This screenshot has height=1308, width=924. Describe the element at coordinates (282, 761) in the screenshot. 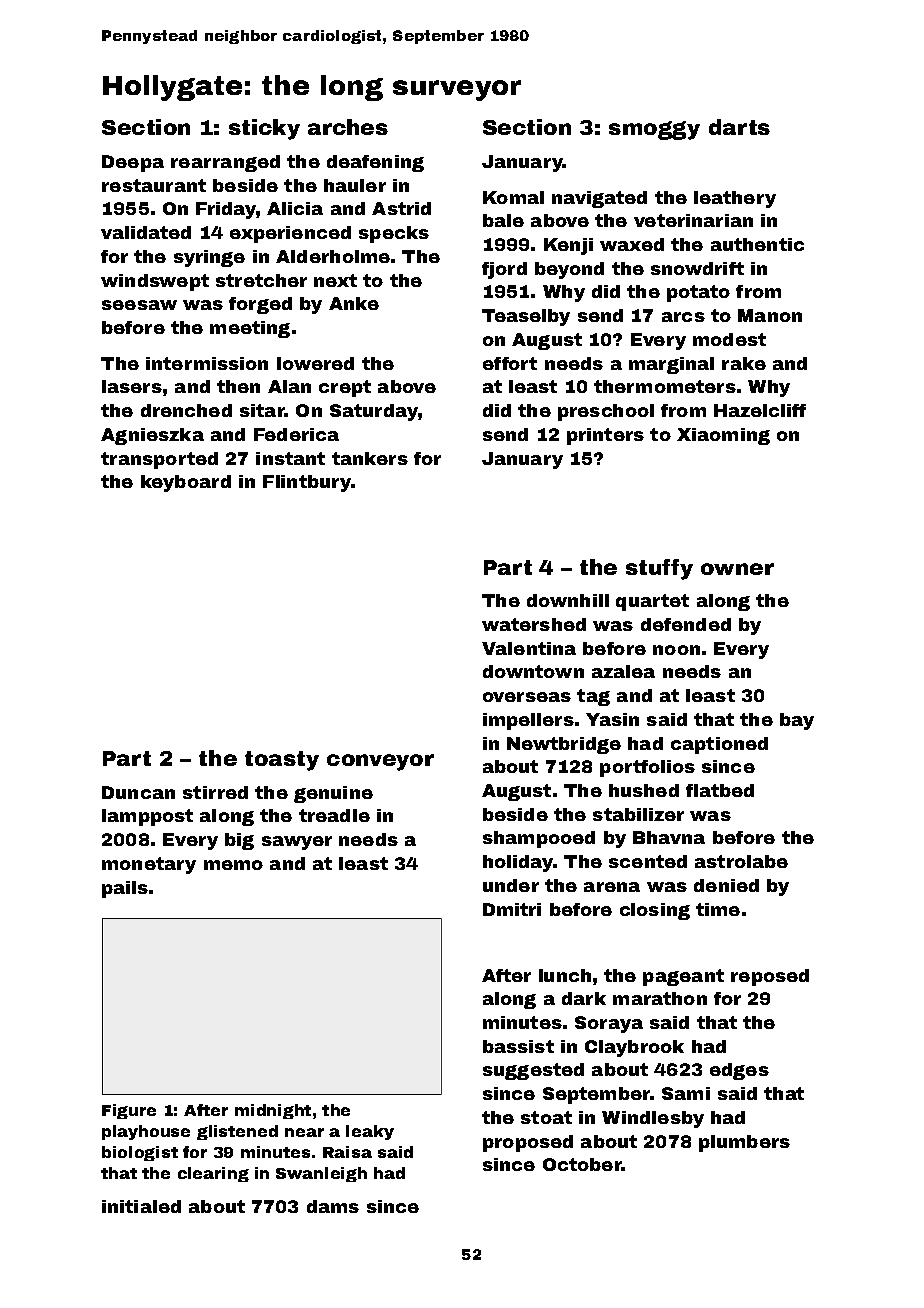

I see `toasty` at that location.
